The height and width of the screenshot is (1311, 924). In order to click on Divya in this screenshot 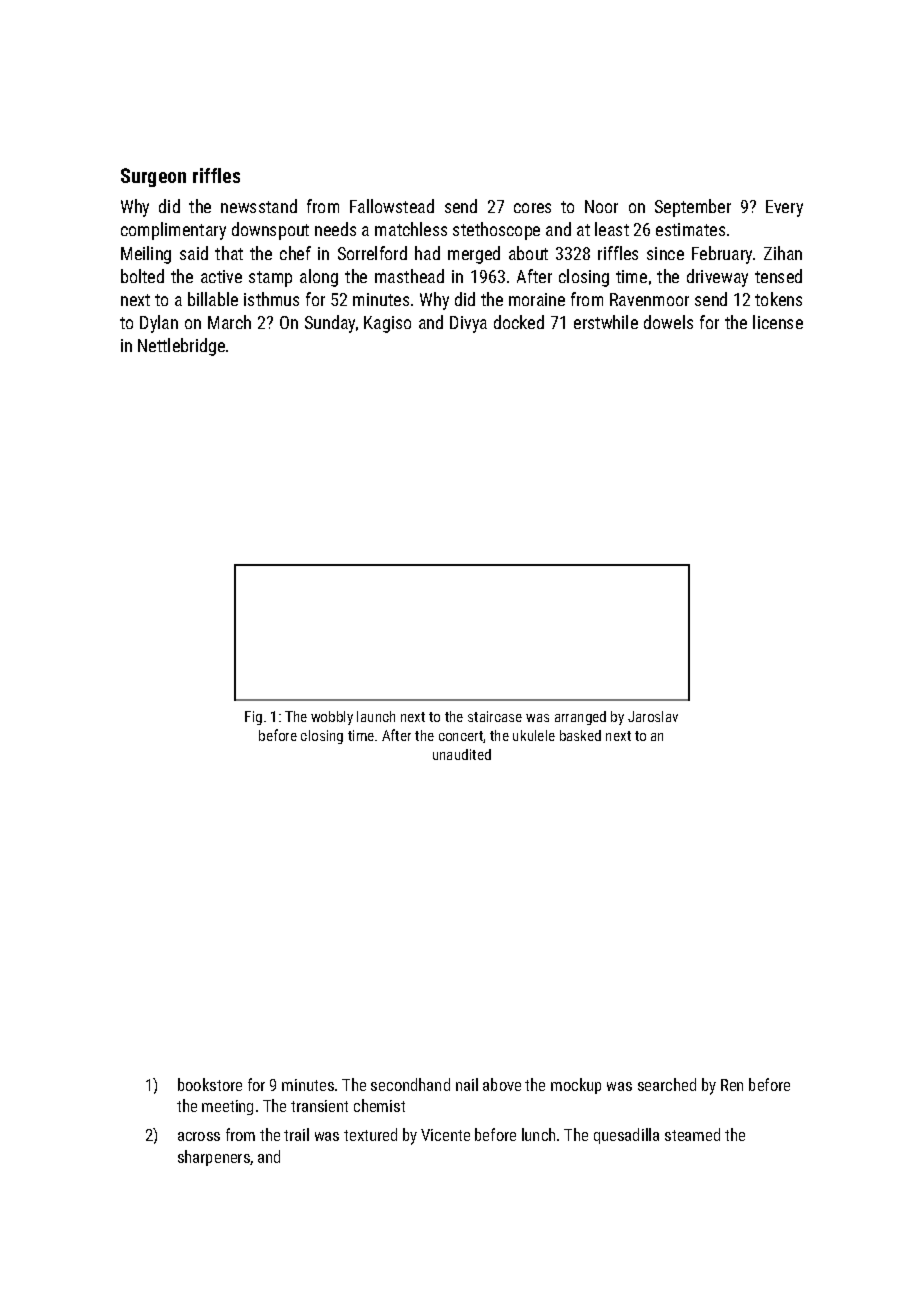, I will do `click(468, 324)`.
